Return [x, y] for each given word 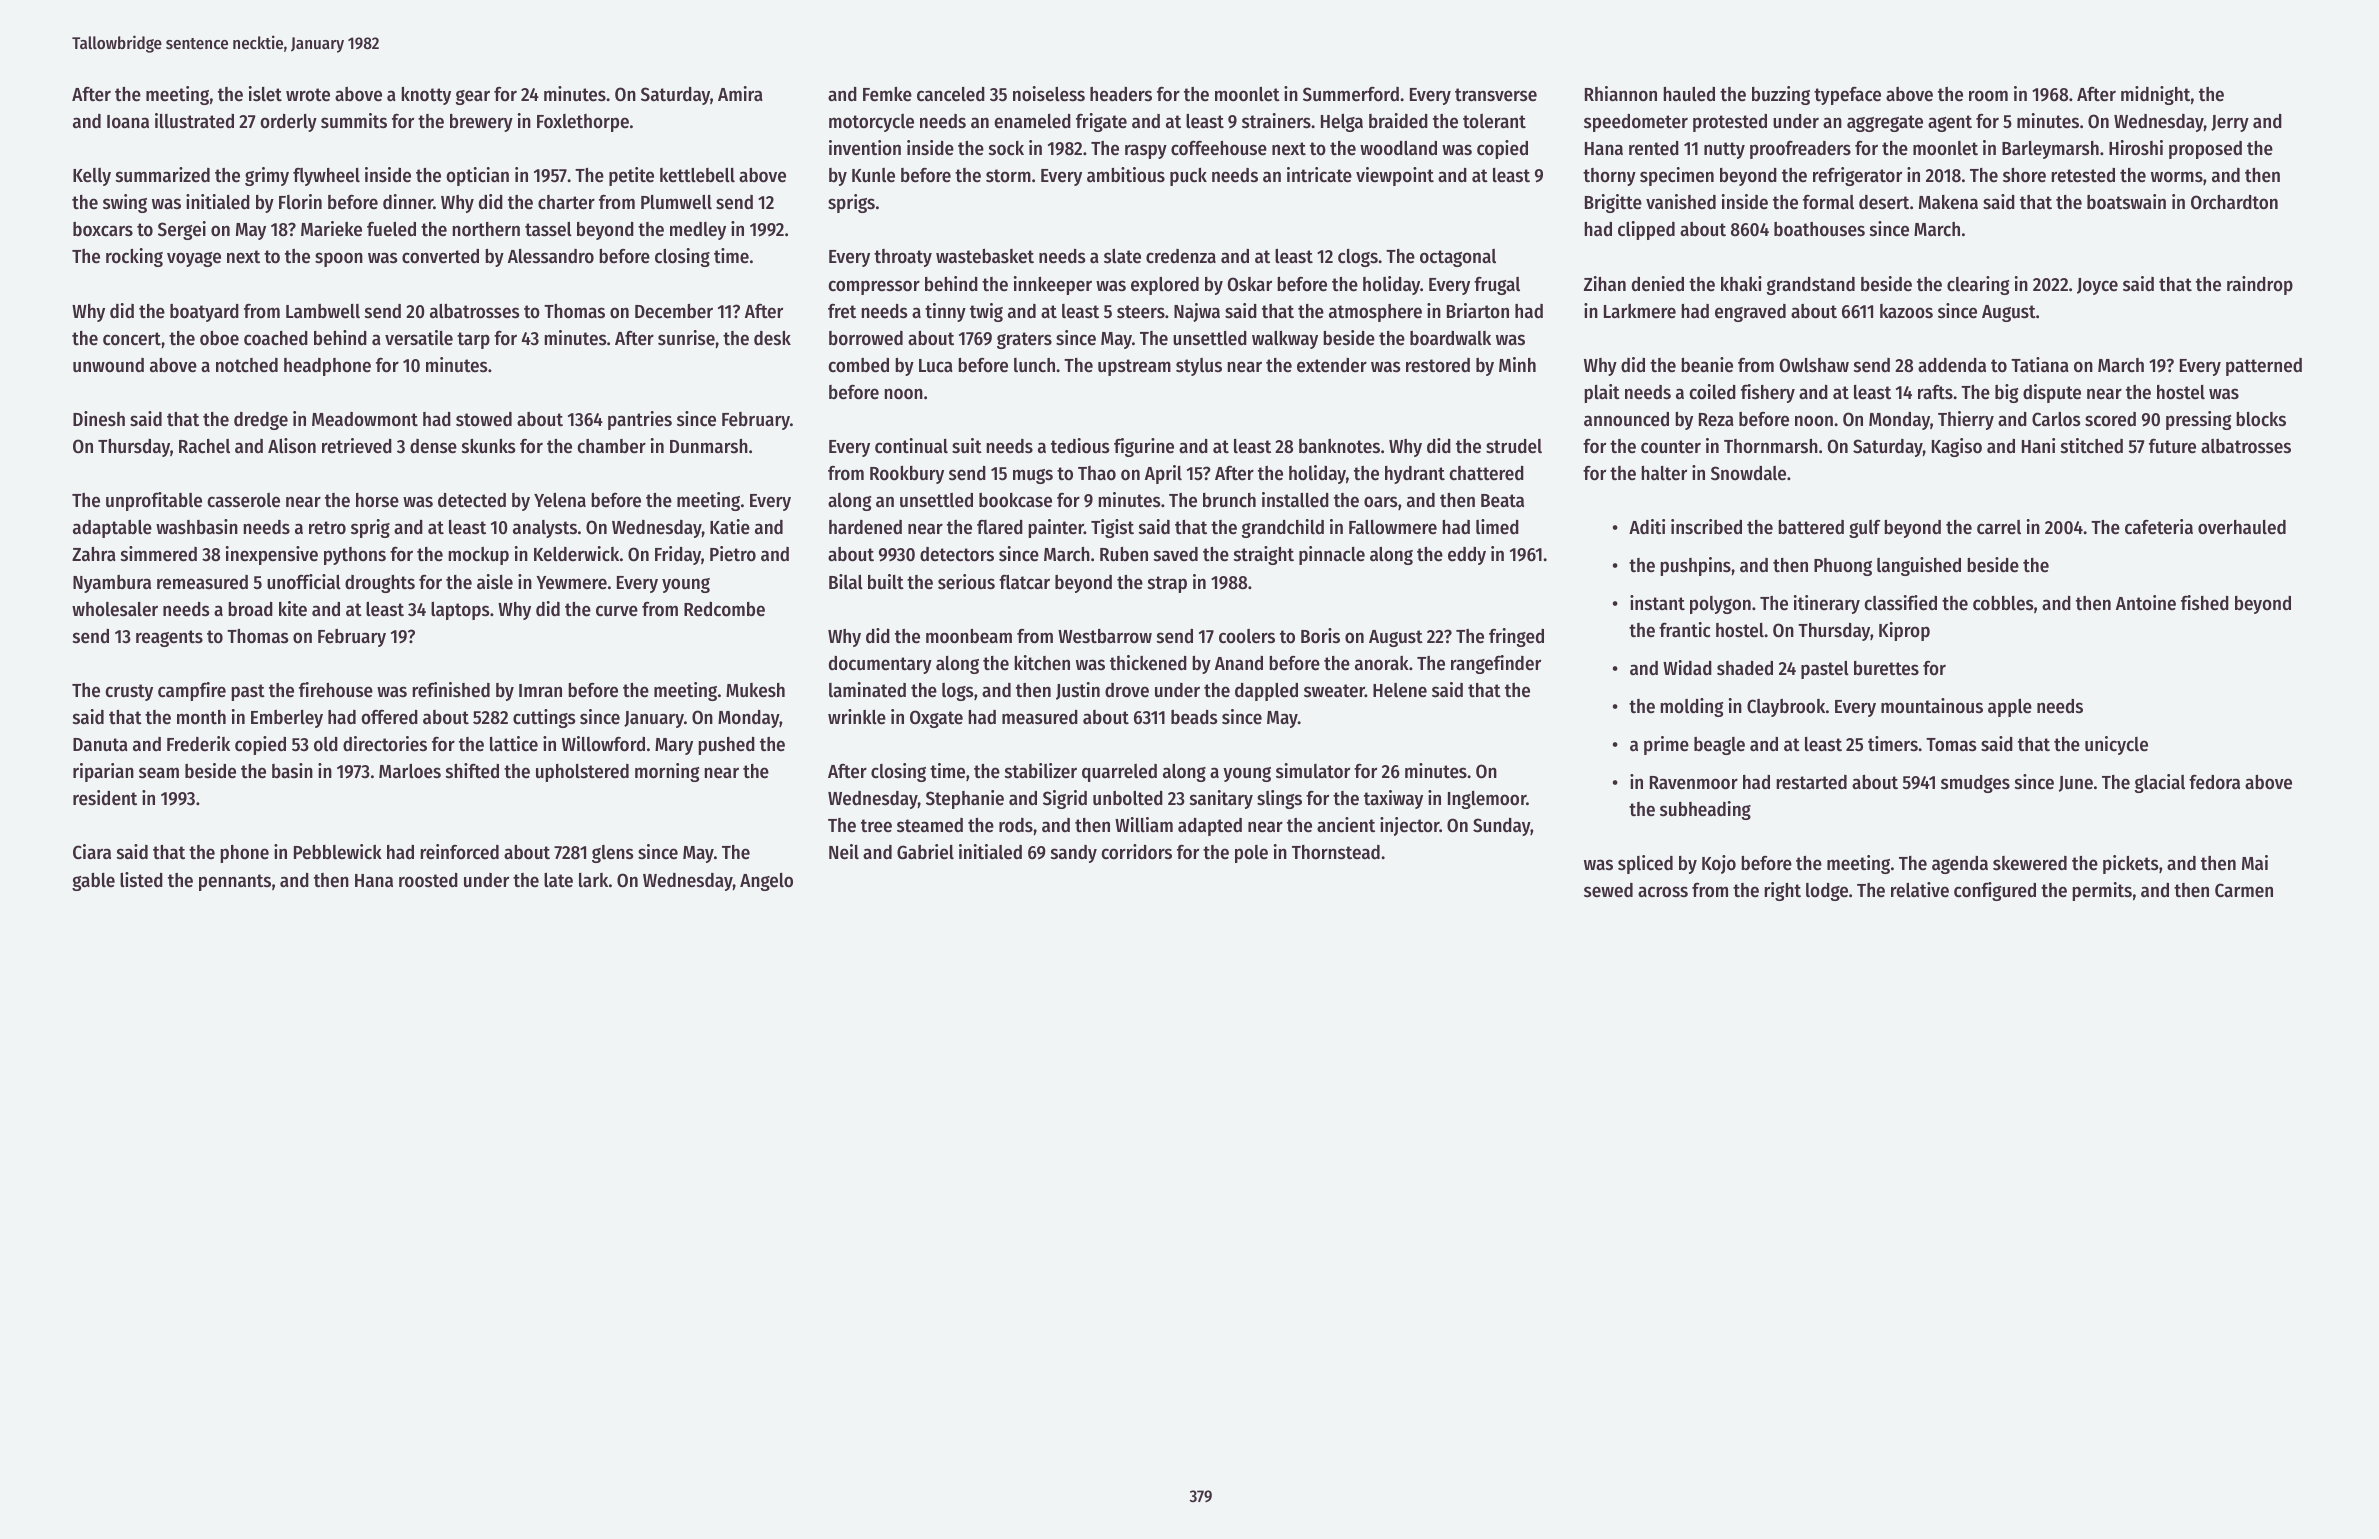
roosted [428, 880]
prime [1666, 745]
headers [1121, 94]
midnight [2155, 95]
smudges [1975, 784]
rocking [134, 257]
